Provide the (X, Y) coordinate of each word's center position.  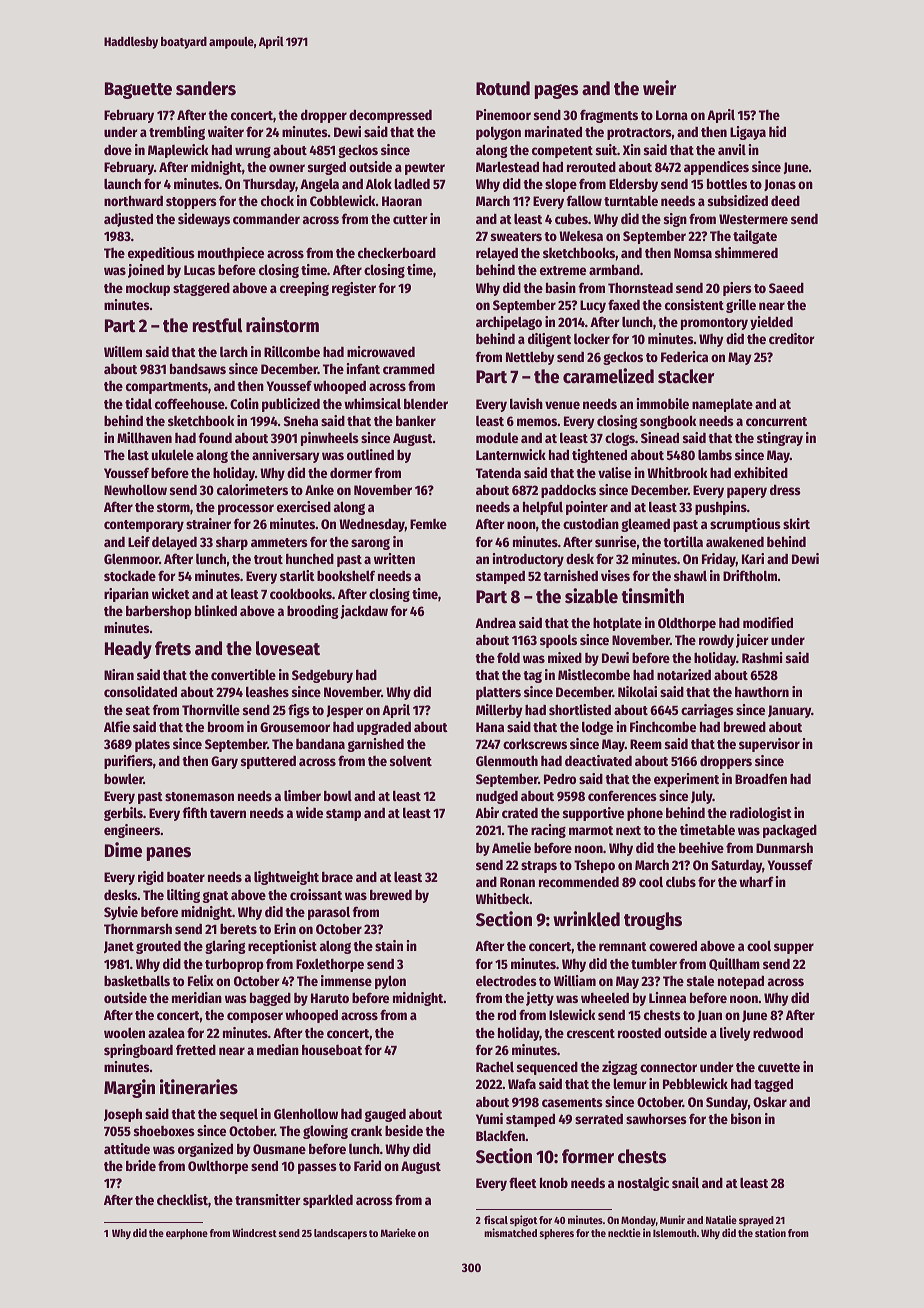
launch (122, 183)
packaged (790, 831)
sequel (239, 1115)
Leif (139, 541)
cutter (410, 219)
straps (539, 867)
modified (768, 622)
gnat (216, 897)
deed (785, 200)
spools (558, 641)
